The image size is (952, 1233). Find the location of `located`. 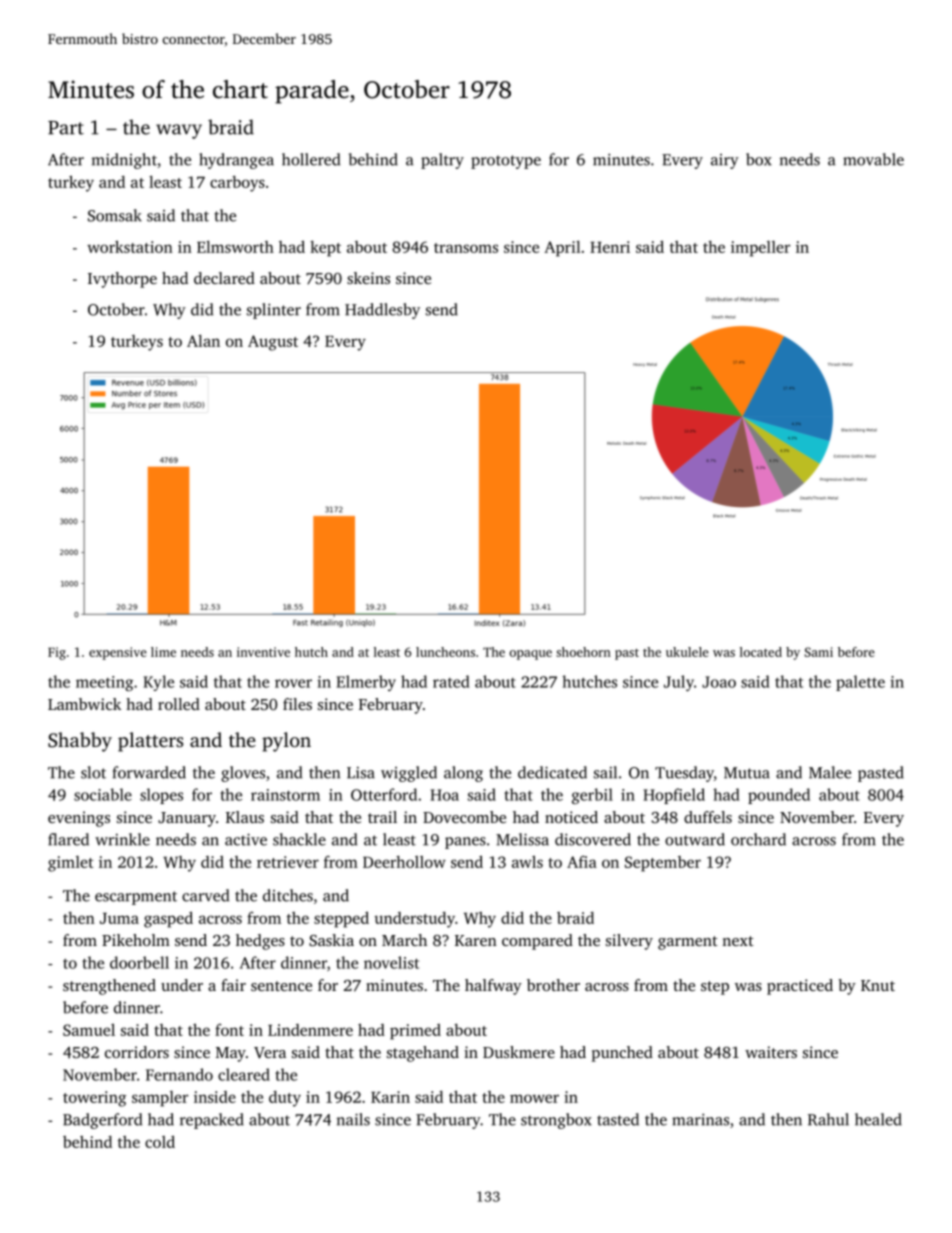

located is located at coordinates (761, 652).
